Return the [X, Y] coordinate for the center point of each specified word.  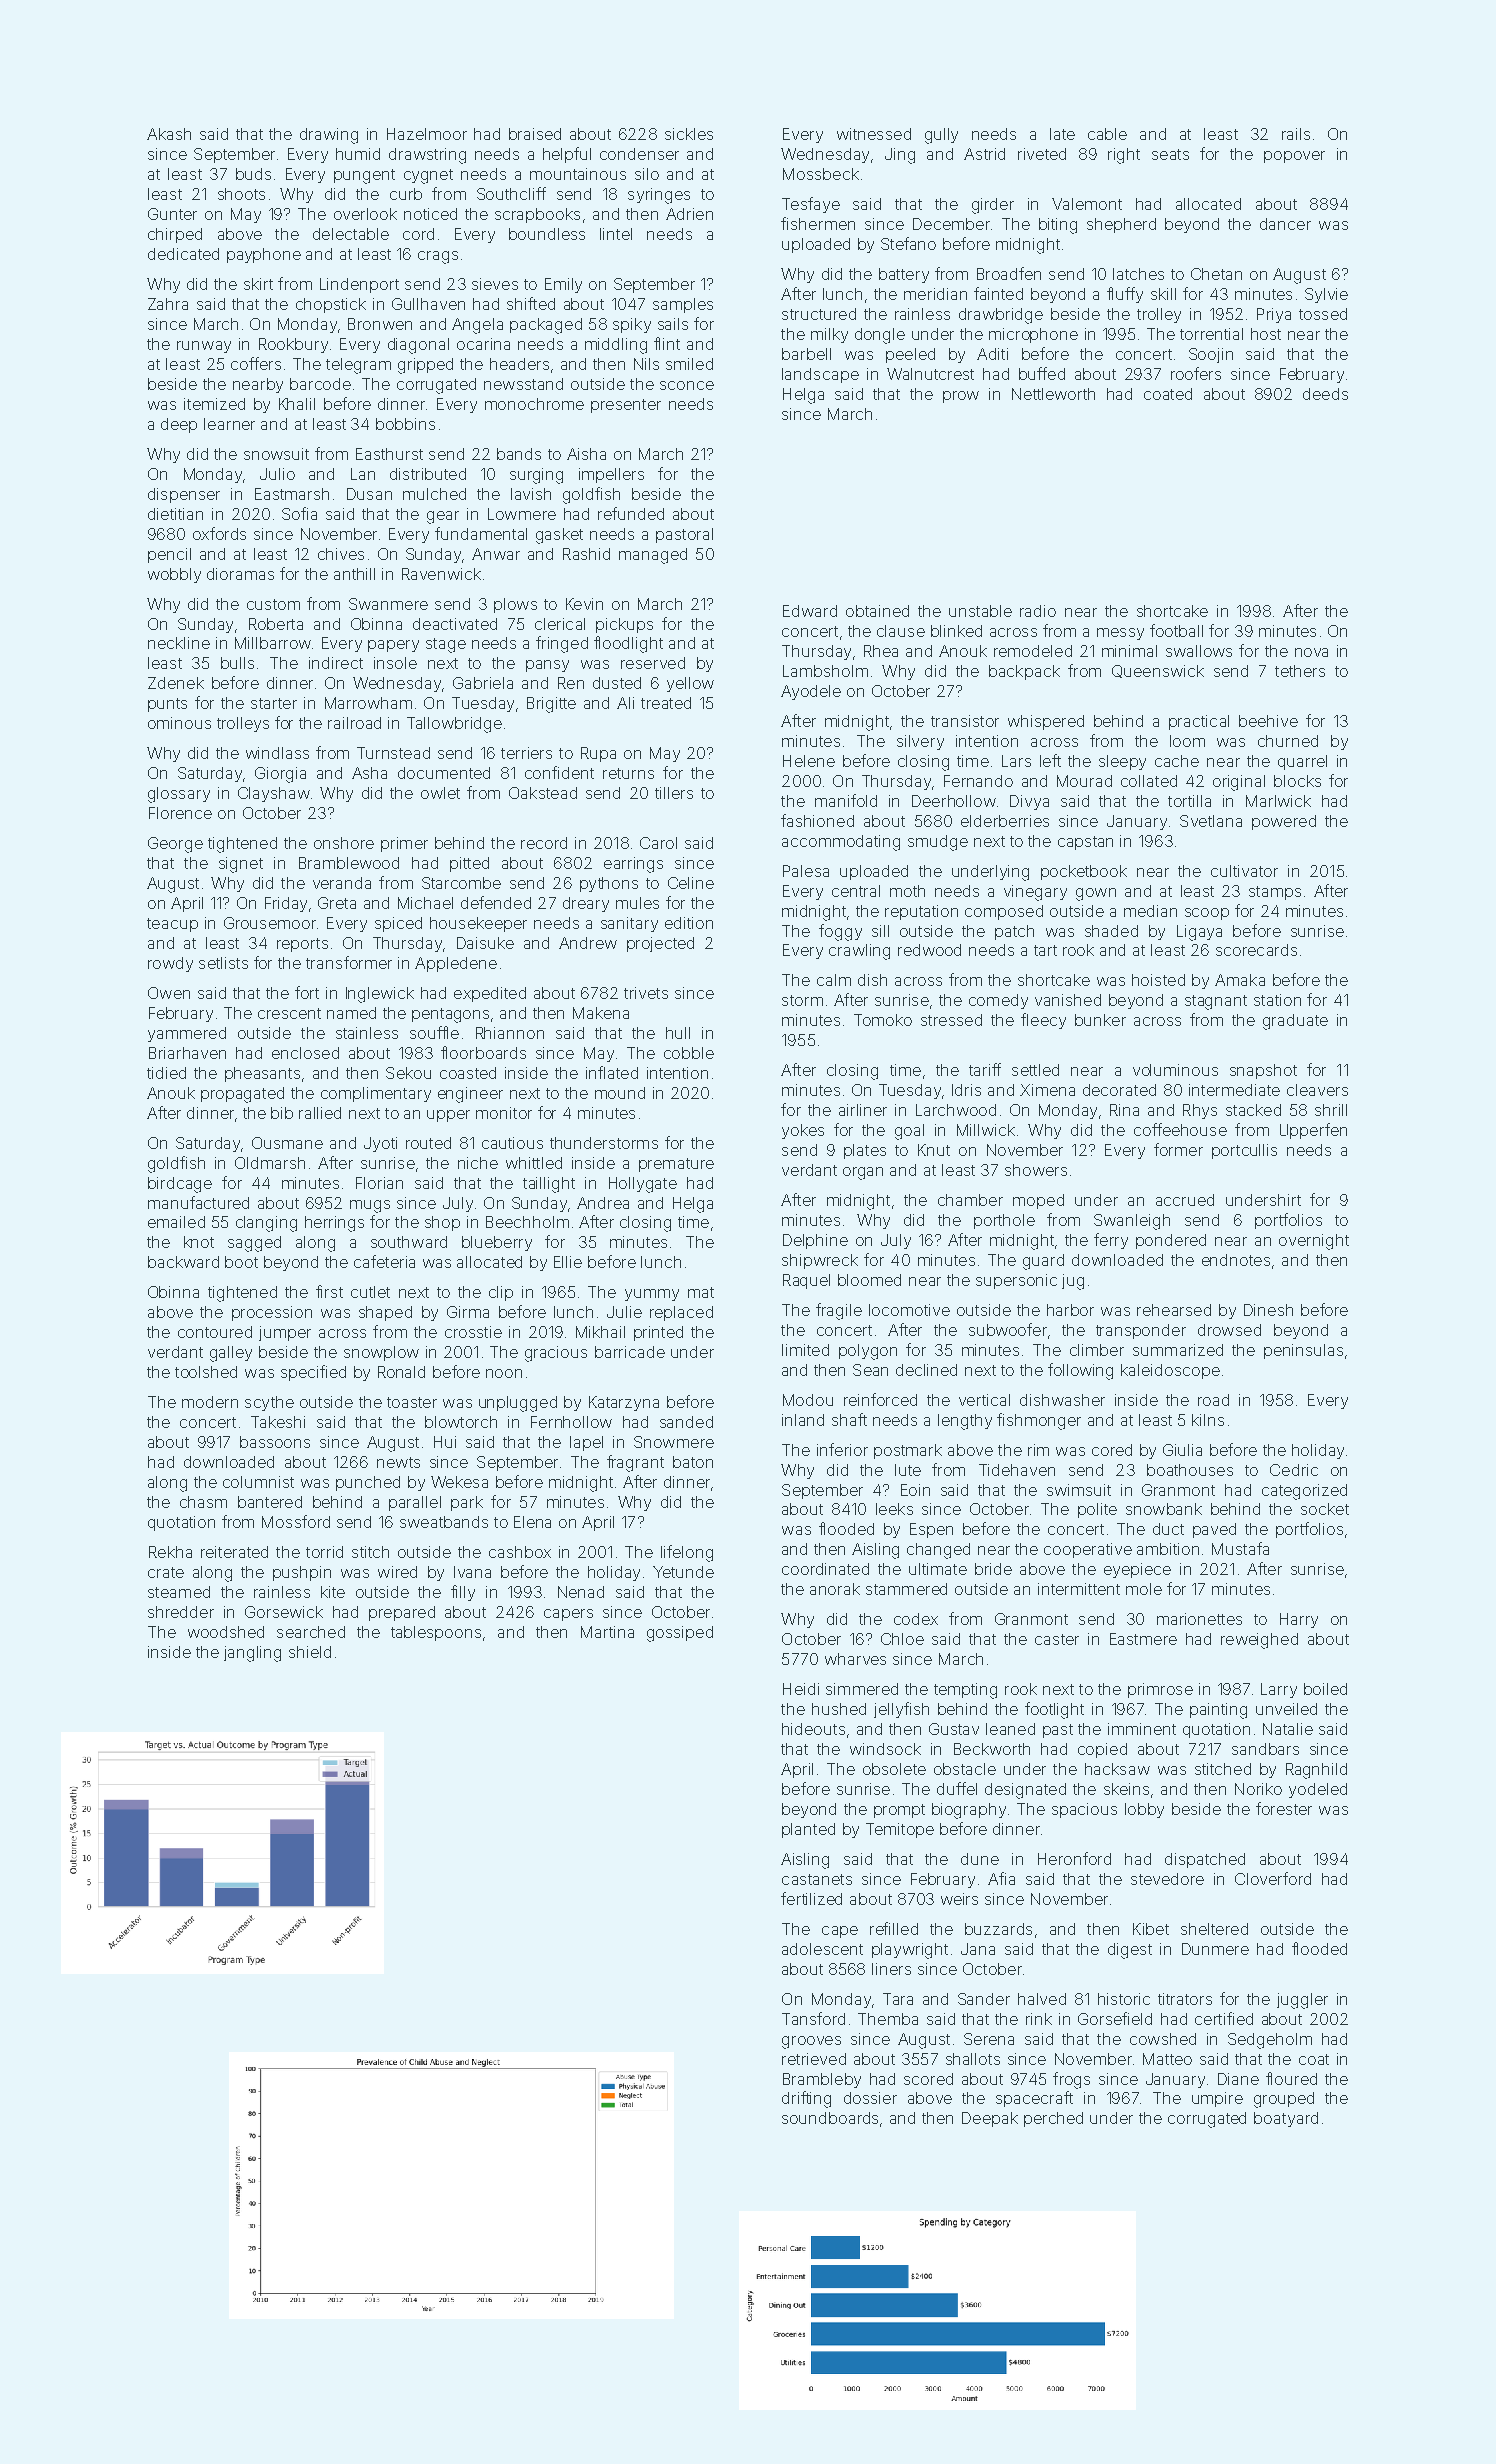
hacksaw [1117, 1769]
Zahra [168, 304]
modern [210, 1402]
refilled [894, 1928]
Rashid [586, 554]
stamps [1275, 893]
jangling [252, 1654]
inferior [842, 1449]
